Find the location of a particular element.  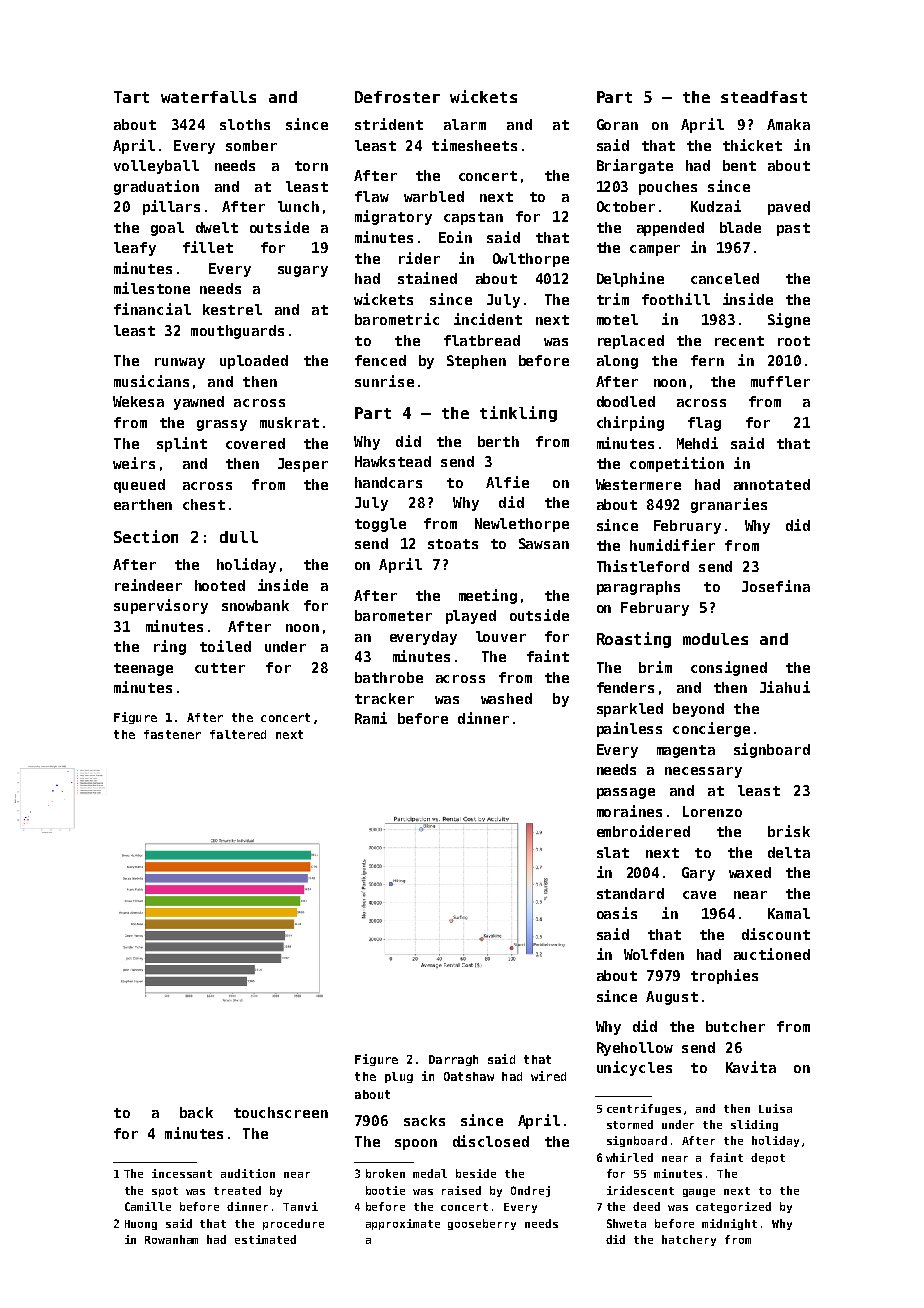

Goran is located at coordinates (617, 124).
